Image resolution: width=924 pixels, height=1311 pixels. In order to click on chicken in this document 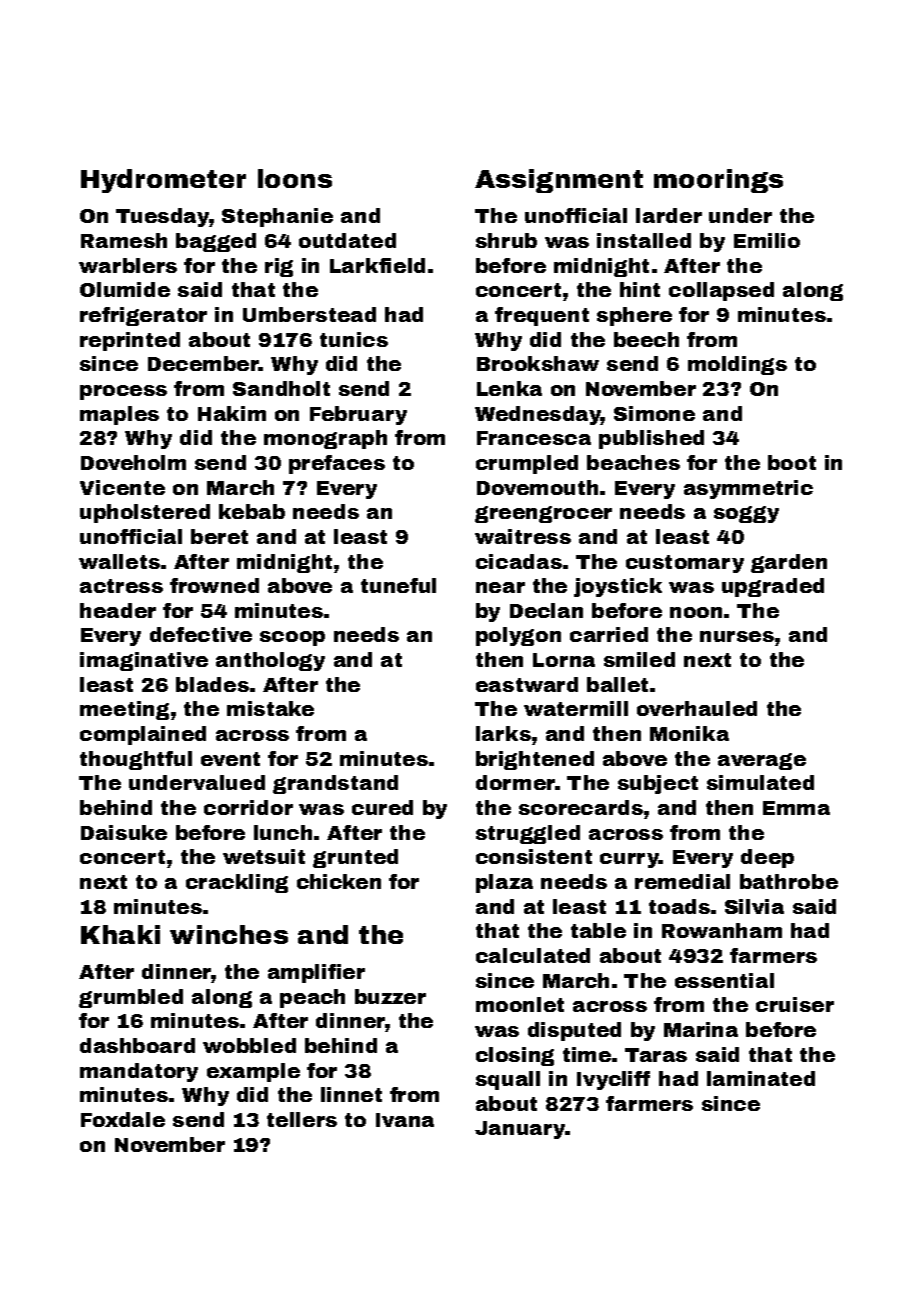, I will do `click(339, 881)`.
